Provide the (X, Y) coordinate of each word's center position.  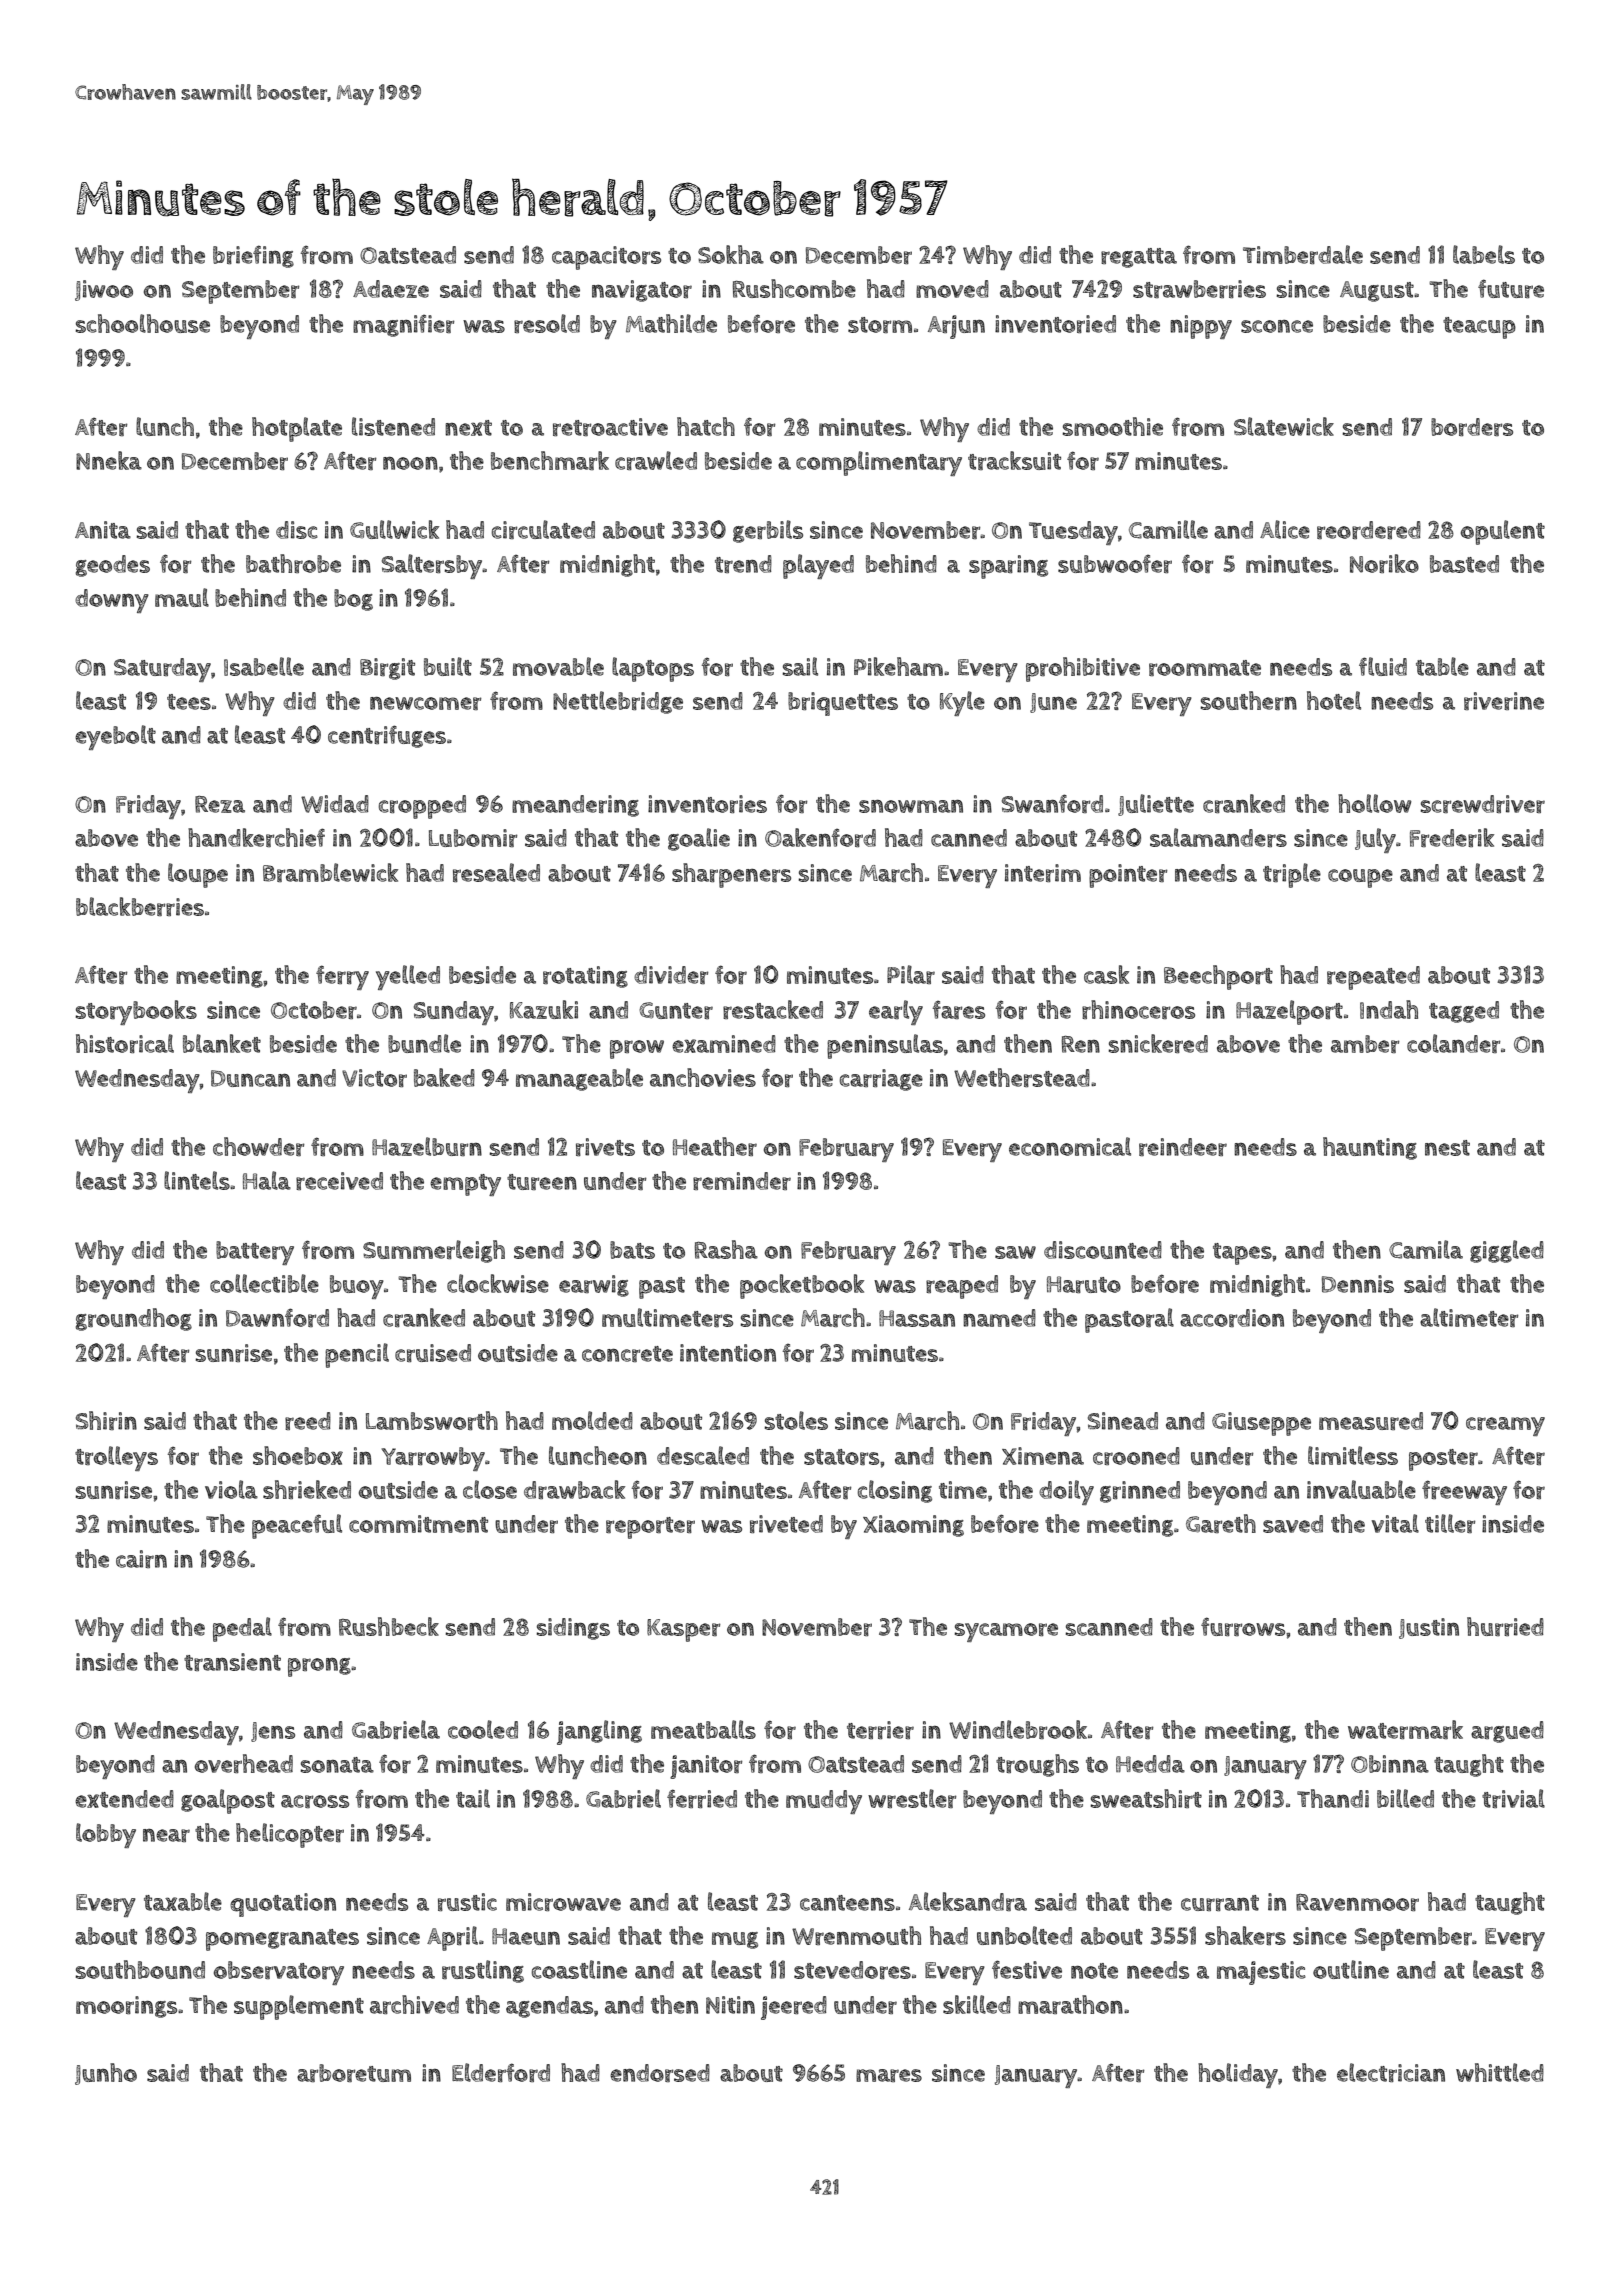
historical (125, 1043)
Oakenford (820, 837)
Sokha (731, 254)
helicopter (290, 1835)
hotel (1334, 700)
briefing (253, 256)
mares (889, 2075)
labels (1484, 254)
